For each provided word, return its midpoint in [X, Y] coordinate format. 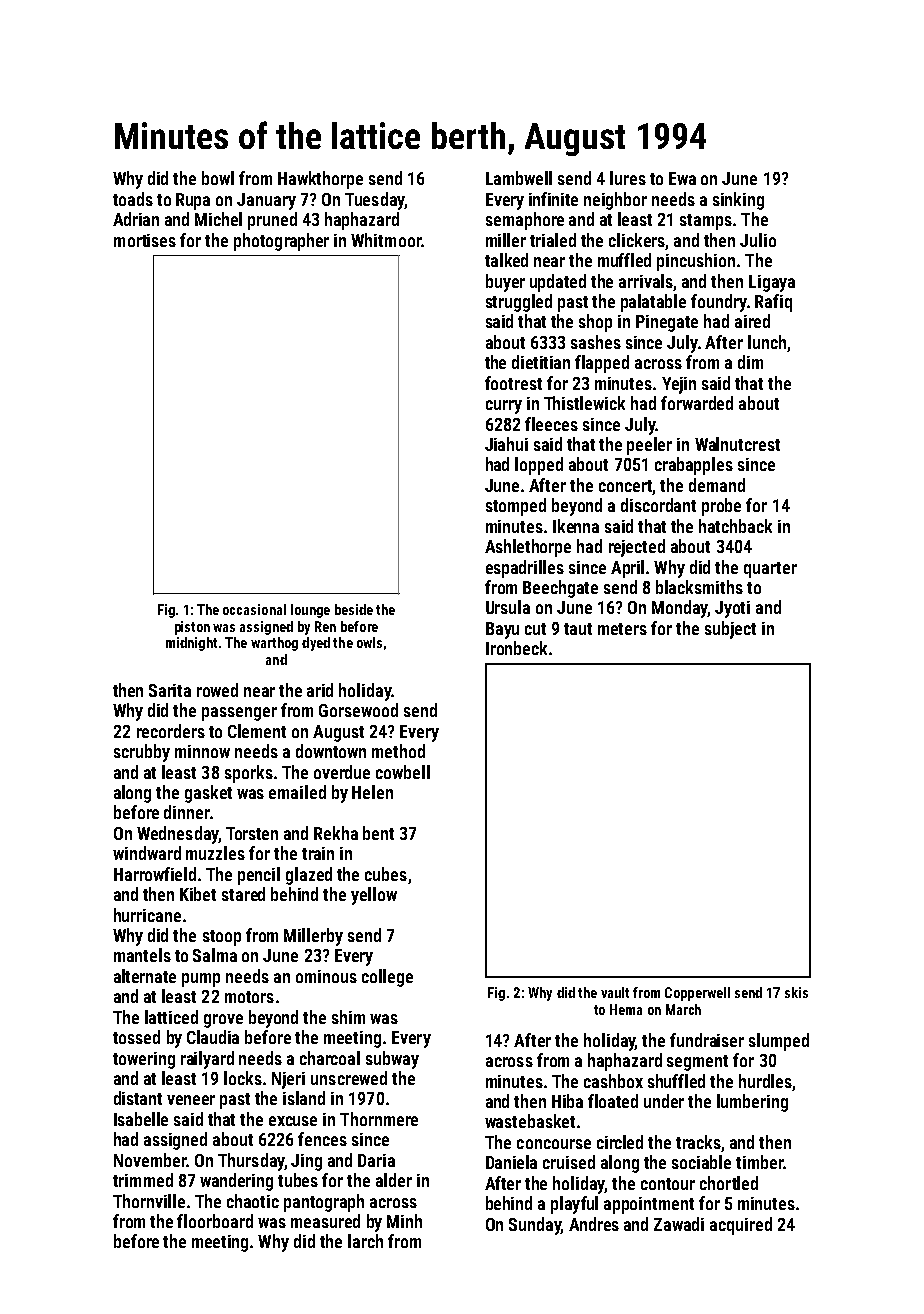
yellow [374, 896]
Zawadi [679, 1224]
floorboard [215, 1221]
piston [192, 628]
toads [133, 199]
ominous [326, 976]
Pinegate [667, 323]
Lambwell [519, 178]
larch [365, 1241]
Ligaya [772, 283]
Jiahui [506, 444]
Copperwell [697, 994]
